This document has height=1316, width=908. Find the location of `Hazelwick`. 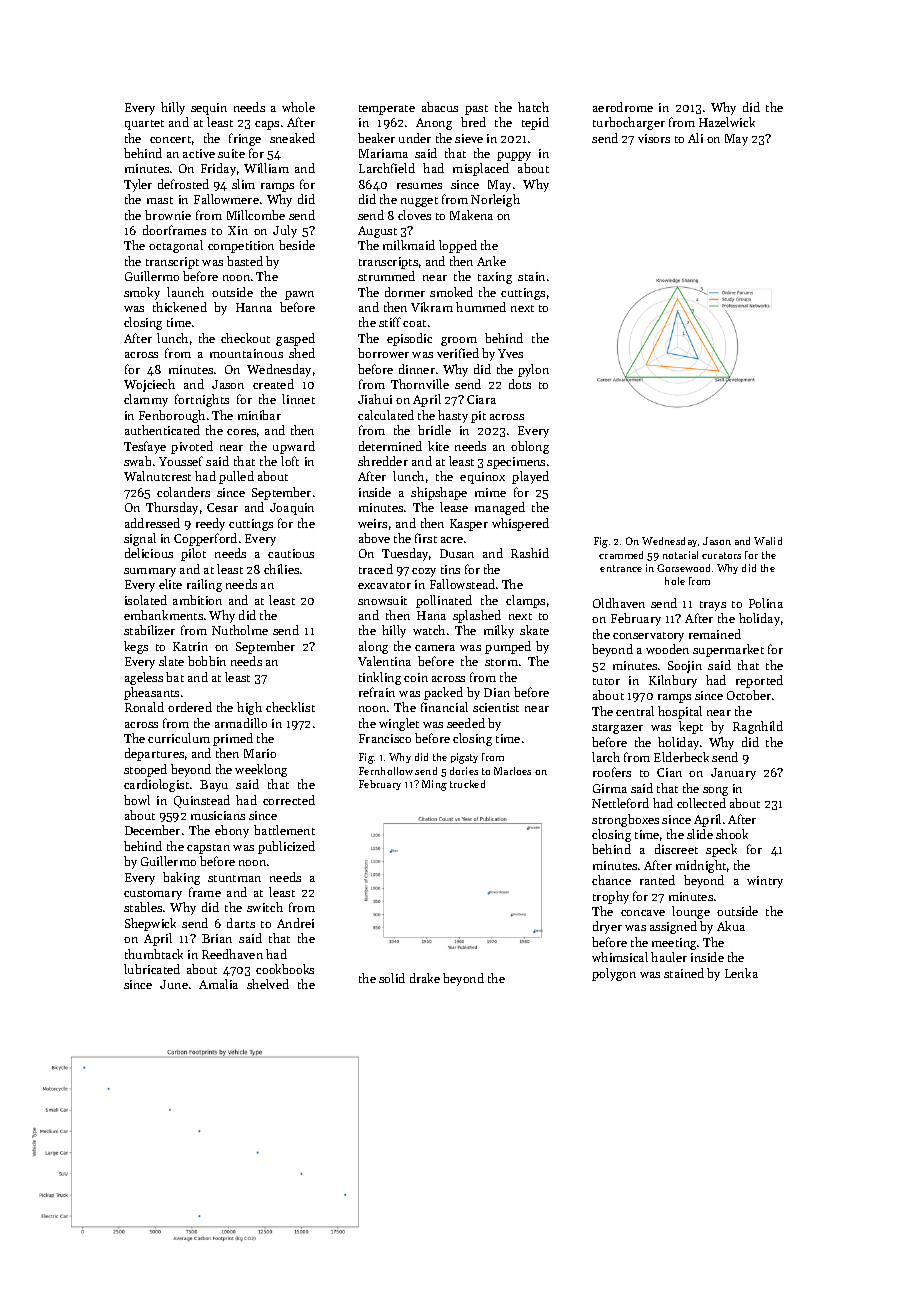

Hazelwick is located at coordinates (727, 122).
